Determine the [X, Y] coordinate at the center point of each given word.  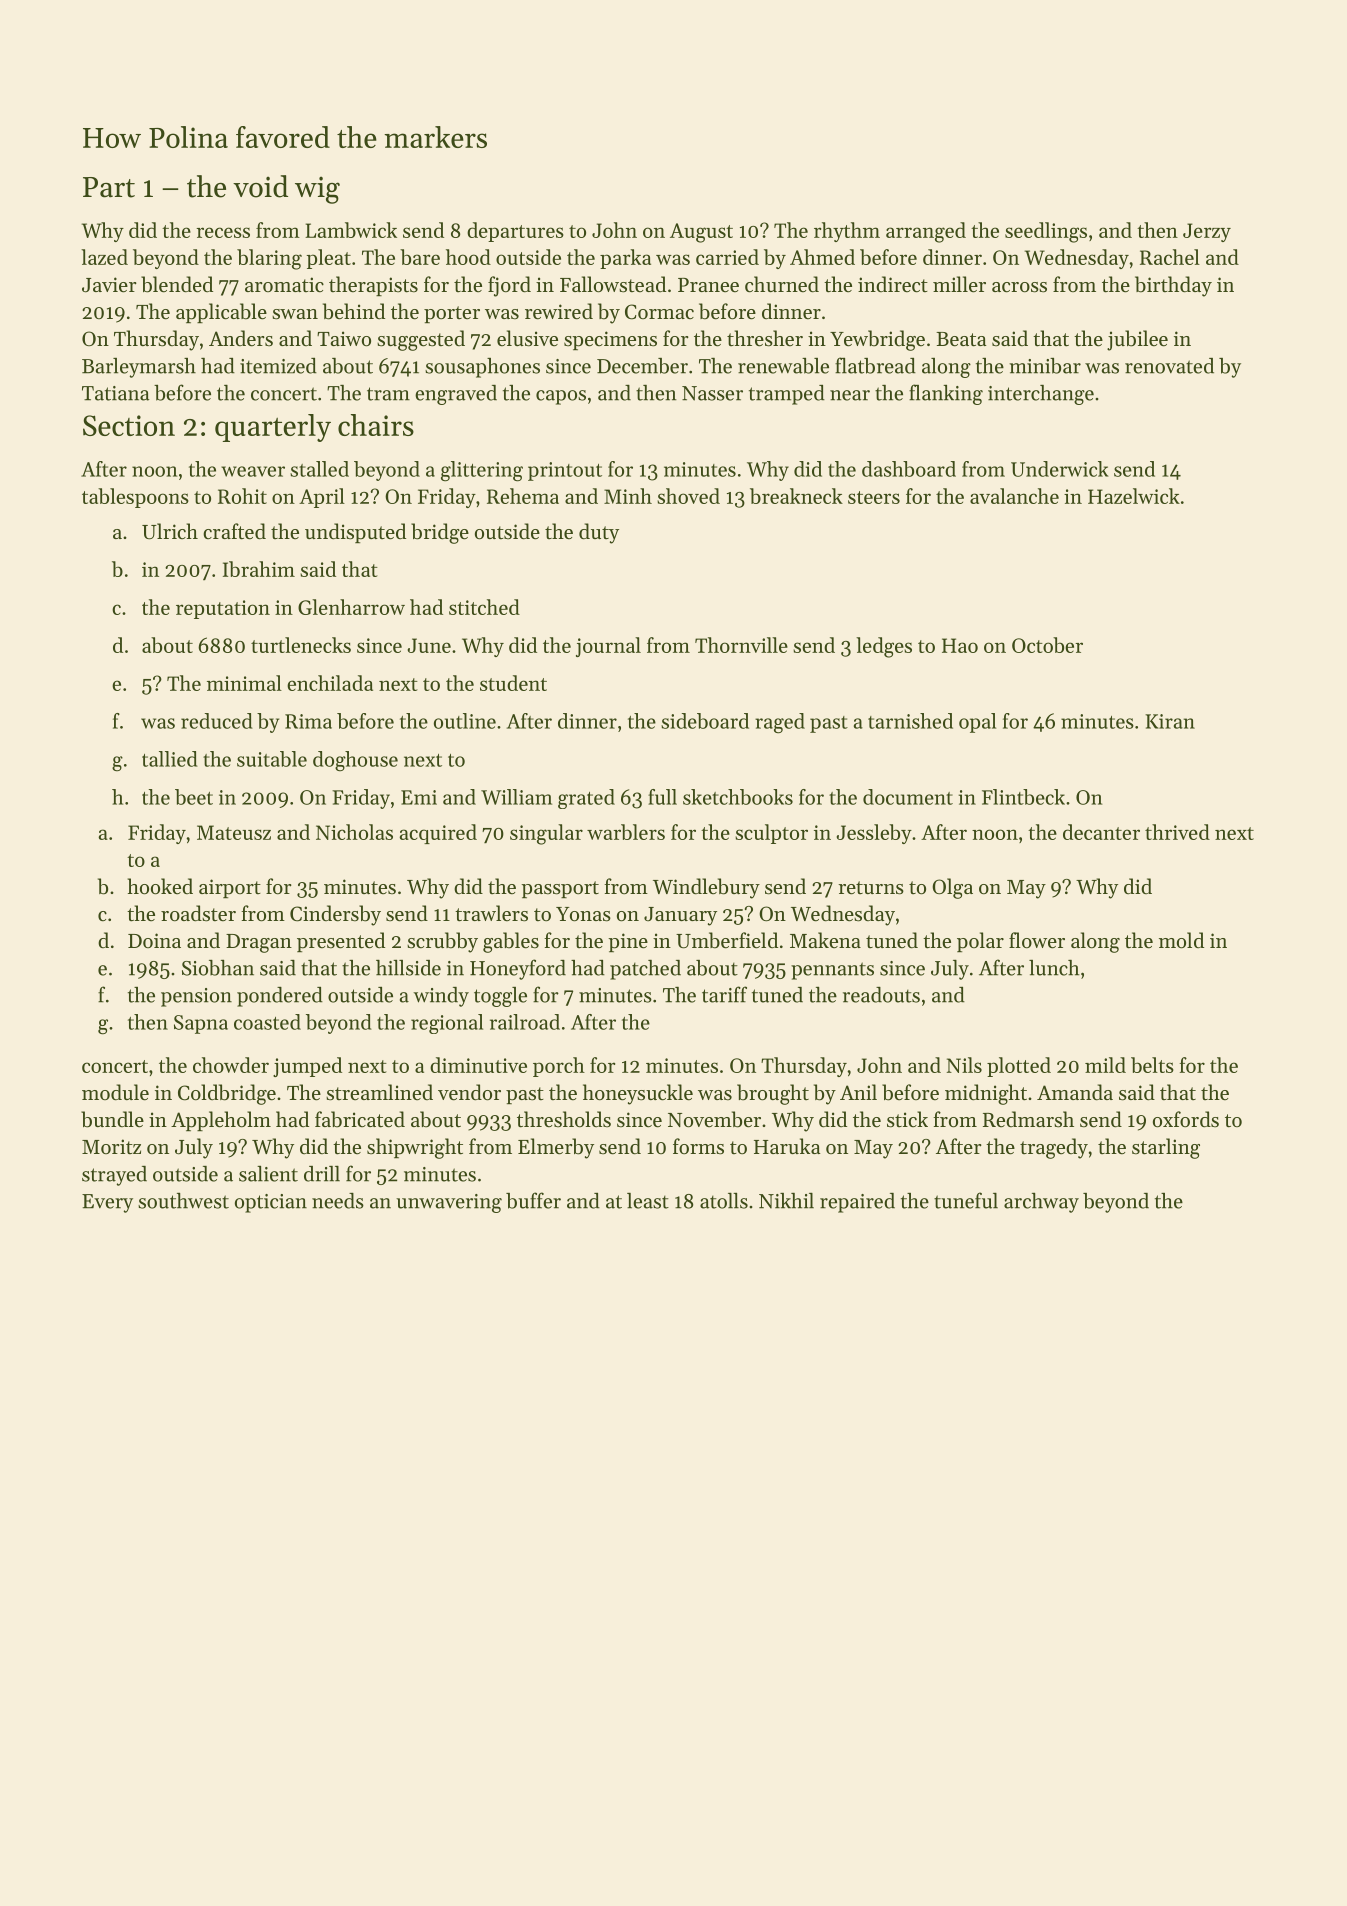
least [648, 1201]
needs [338, 1201]
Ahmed [822, 257]
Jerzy [1207, 232]
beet [194, 797]
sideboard [705, 721]
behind [354, 311]
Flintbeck [1023, 797]
